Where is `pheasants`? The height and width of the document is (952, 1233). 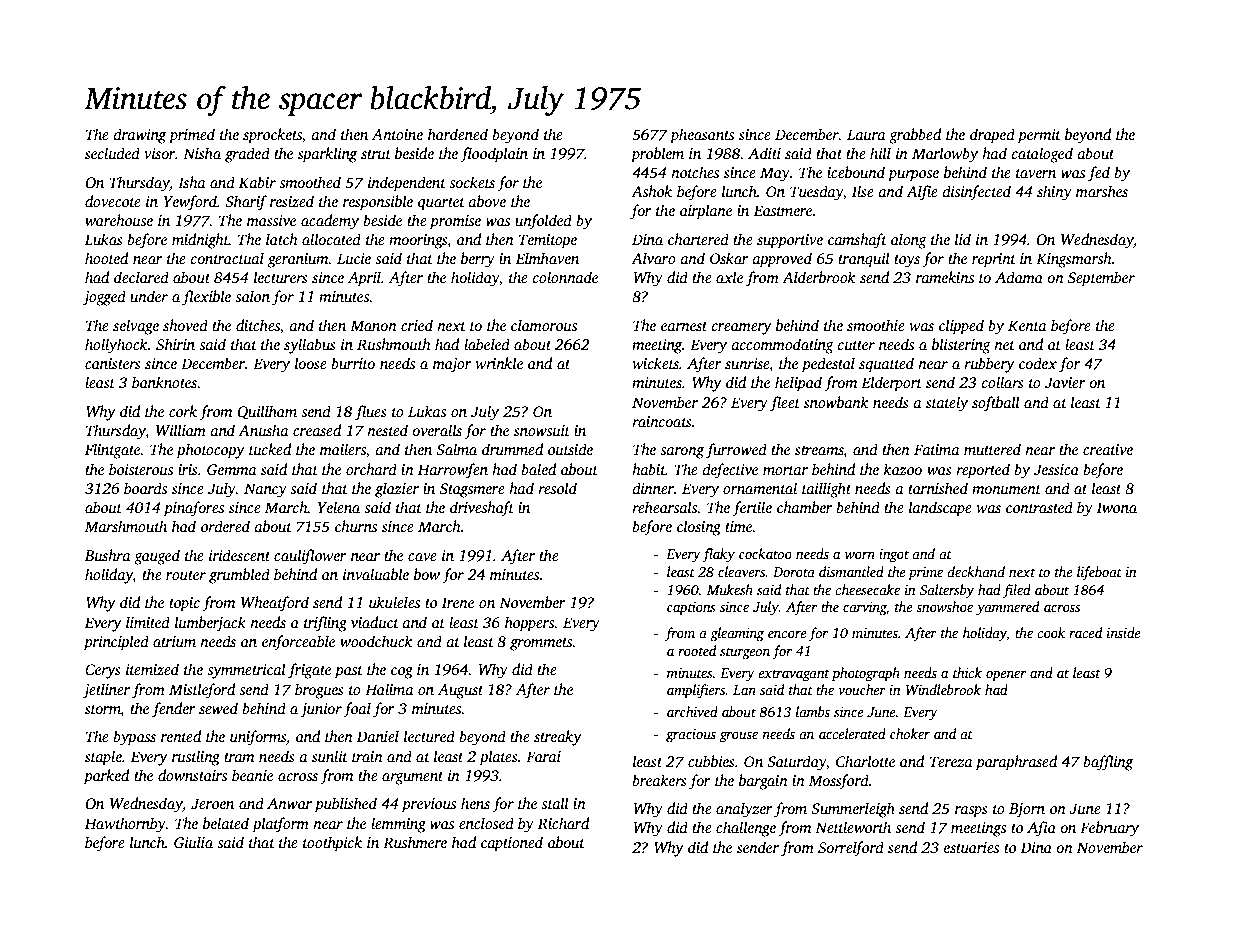
pheasants is located at coordinates (702, 136).
